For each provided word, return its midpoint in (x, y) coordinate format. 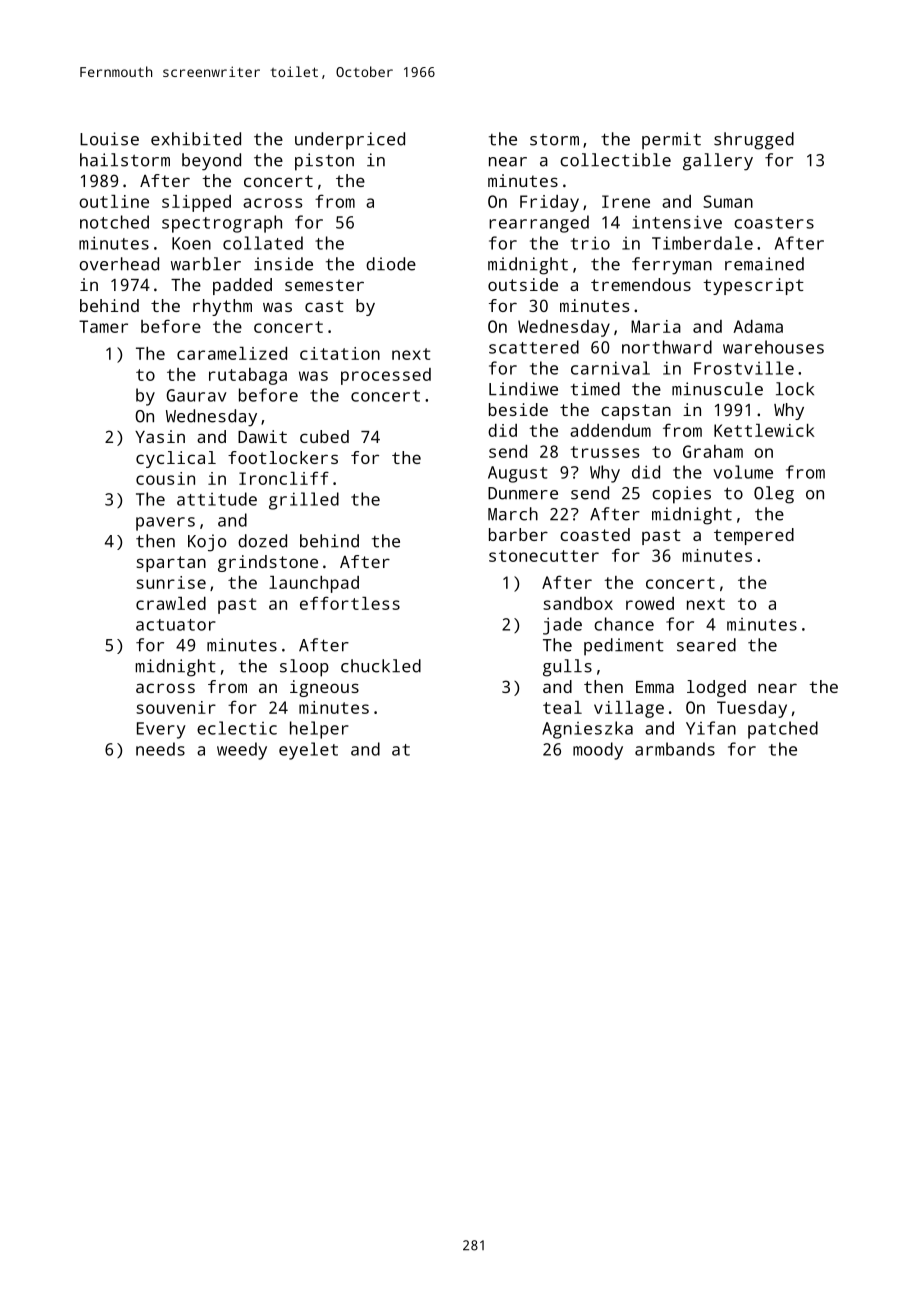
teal (562, 707)
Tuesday (752, 709)
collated (263, 243)
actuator (176, 625)
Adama (758, 326)
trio (590, 243)
